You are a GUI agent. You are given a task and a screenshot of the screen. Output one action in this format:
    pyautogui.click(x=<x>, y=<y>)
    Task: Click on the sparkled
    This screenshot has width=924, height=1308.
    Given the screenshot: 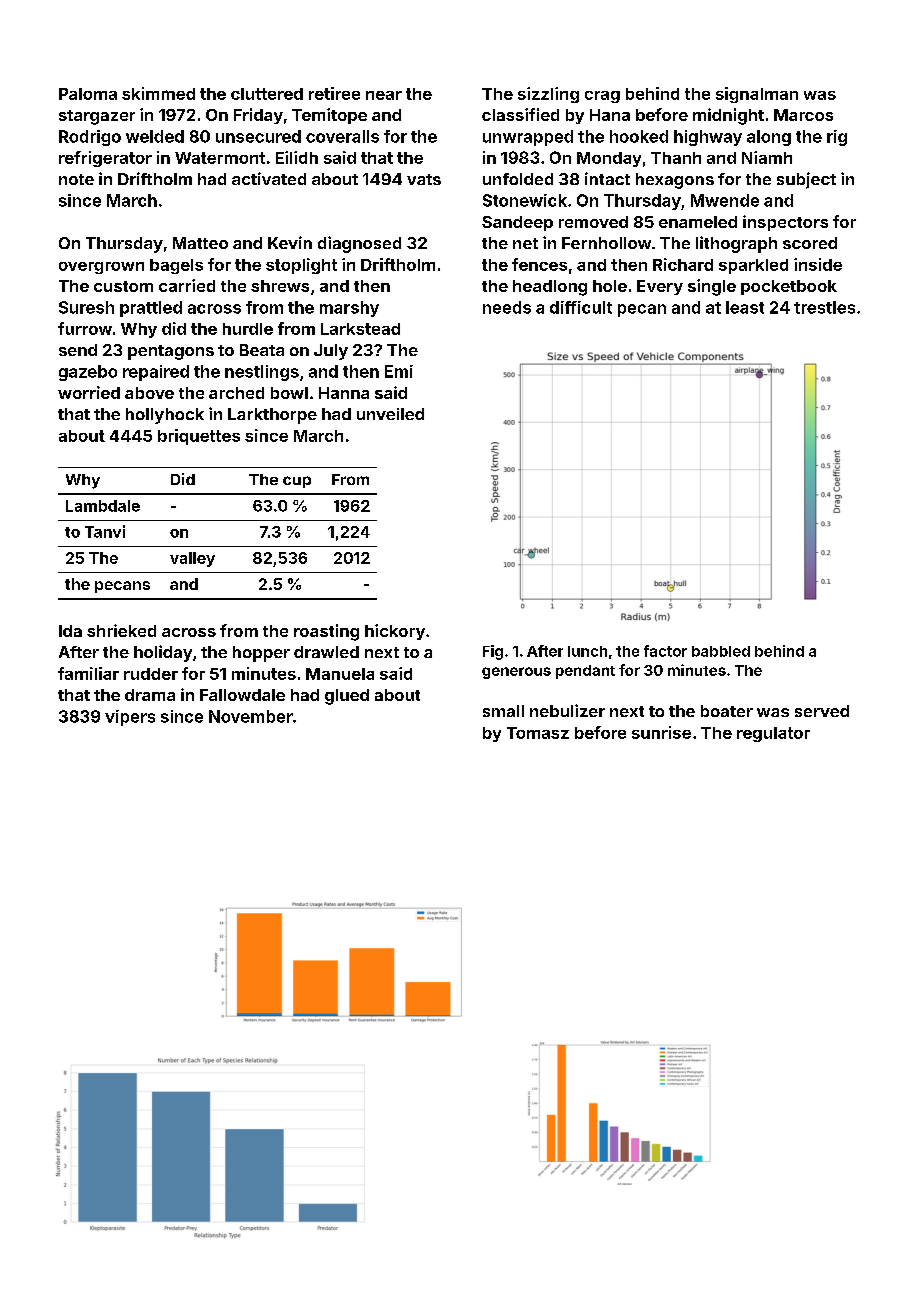 What is the action you would take?
    pyautogui.click(x=753, y=266)
